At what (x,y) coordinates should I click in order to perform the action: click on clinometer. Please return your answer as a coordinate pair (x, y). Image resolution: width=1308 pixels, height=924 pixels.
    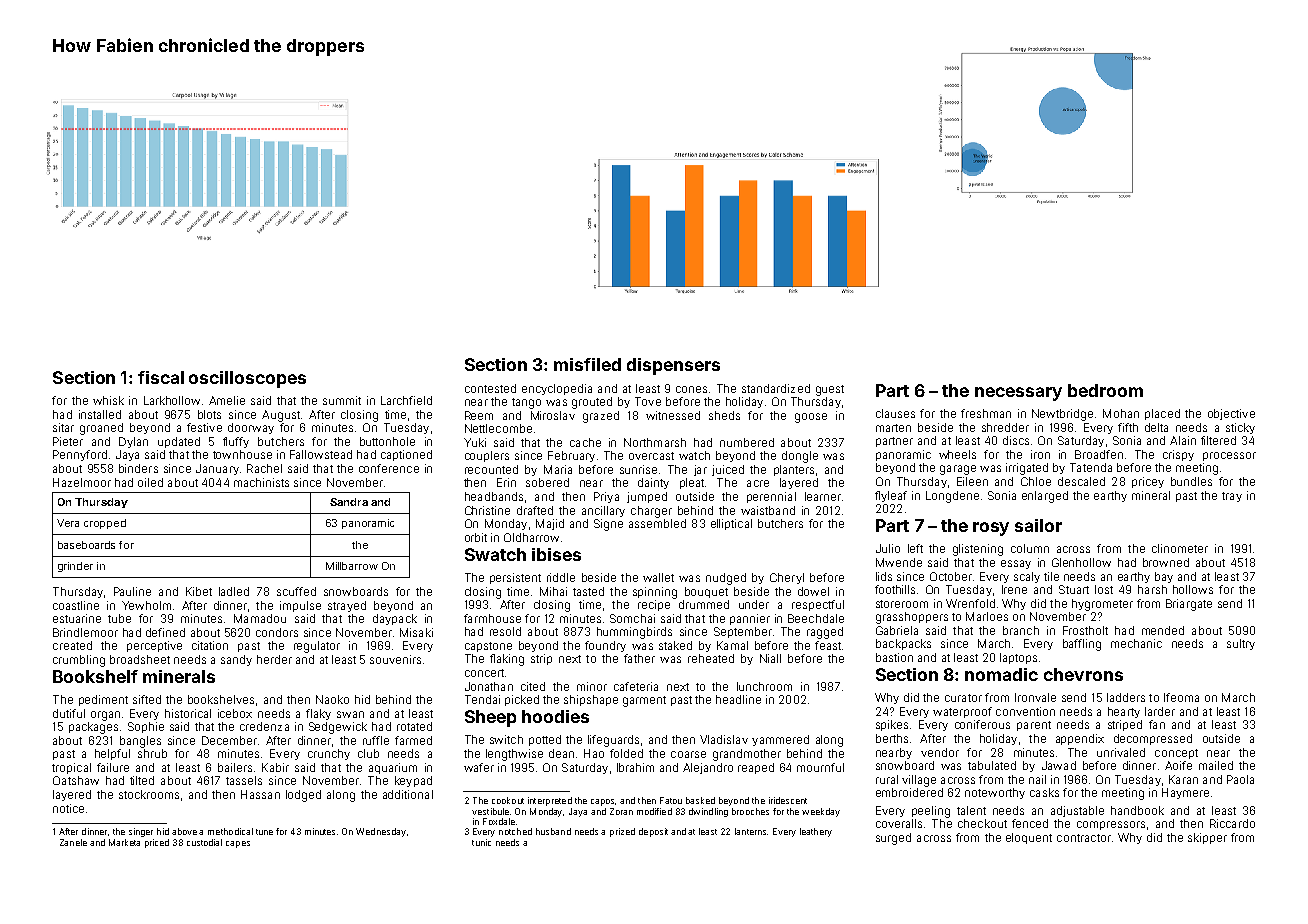
    Looking at the image, I should click on (1180, 548).
